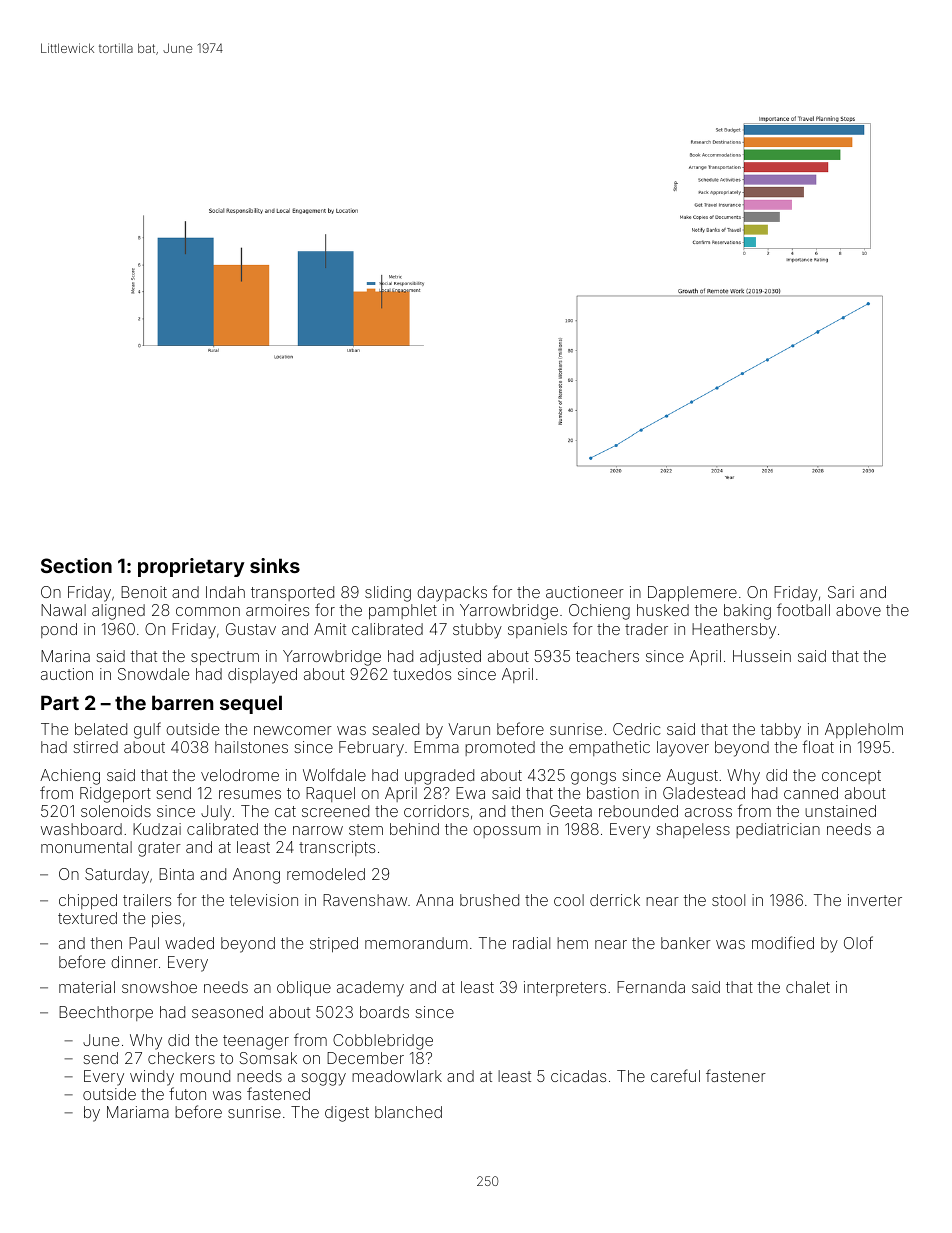 The height and width of the screenshot is (1233, 952). Describe the element at coordinates (397, 1076) in the screenshot. I see `meadowlark` at that location.
